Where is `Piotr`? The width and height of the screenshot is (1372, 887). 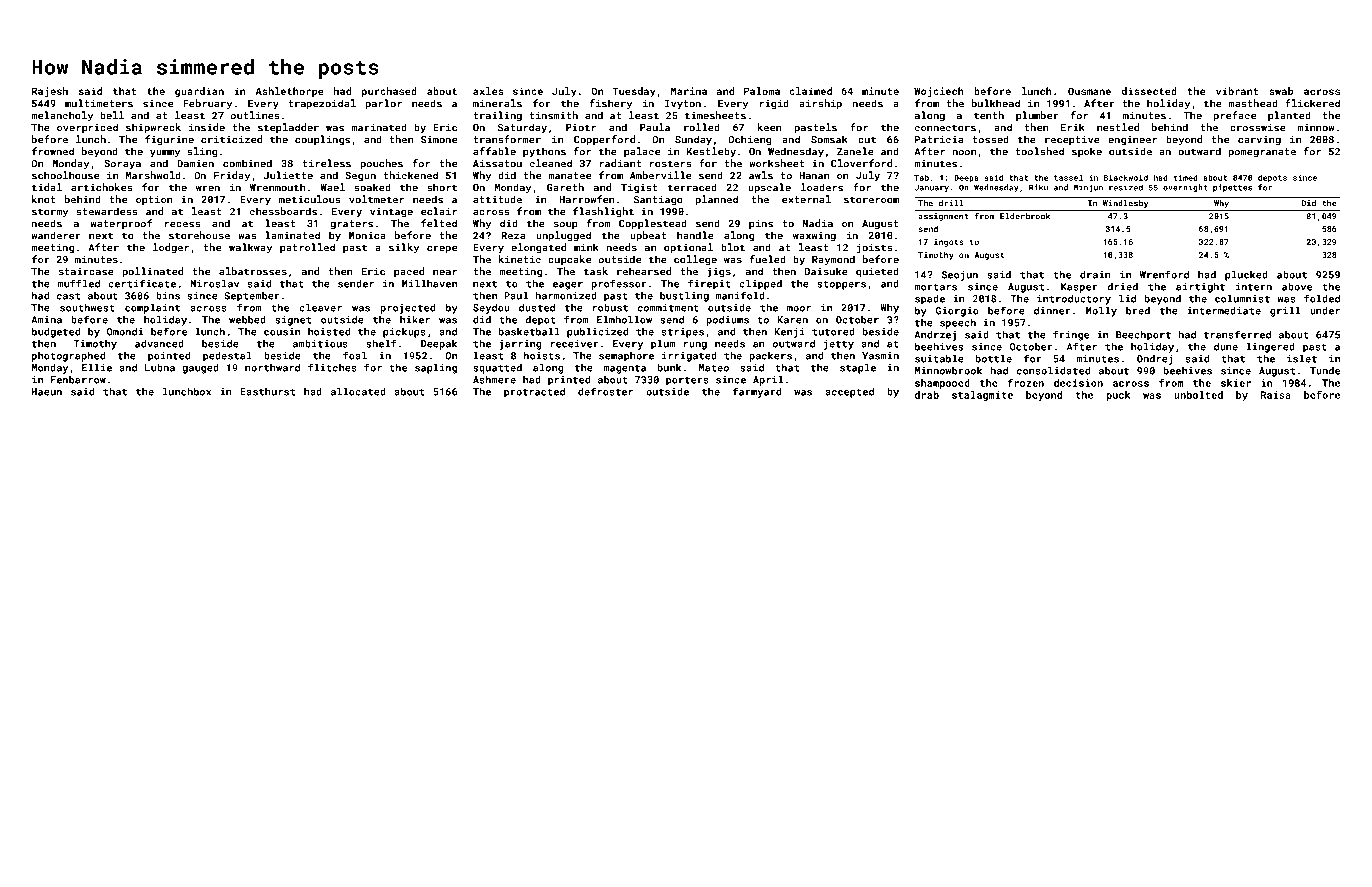 Piotr is located at coordinates (581, 128).
